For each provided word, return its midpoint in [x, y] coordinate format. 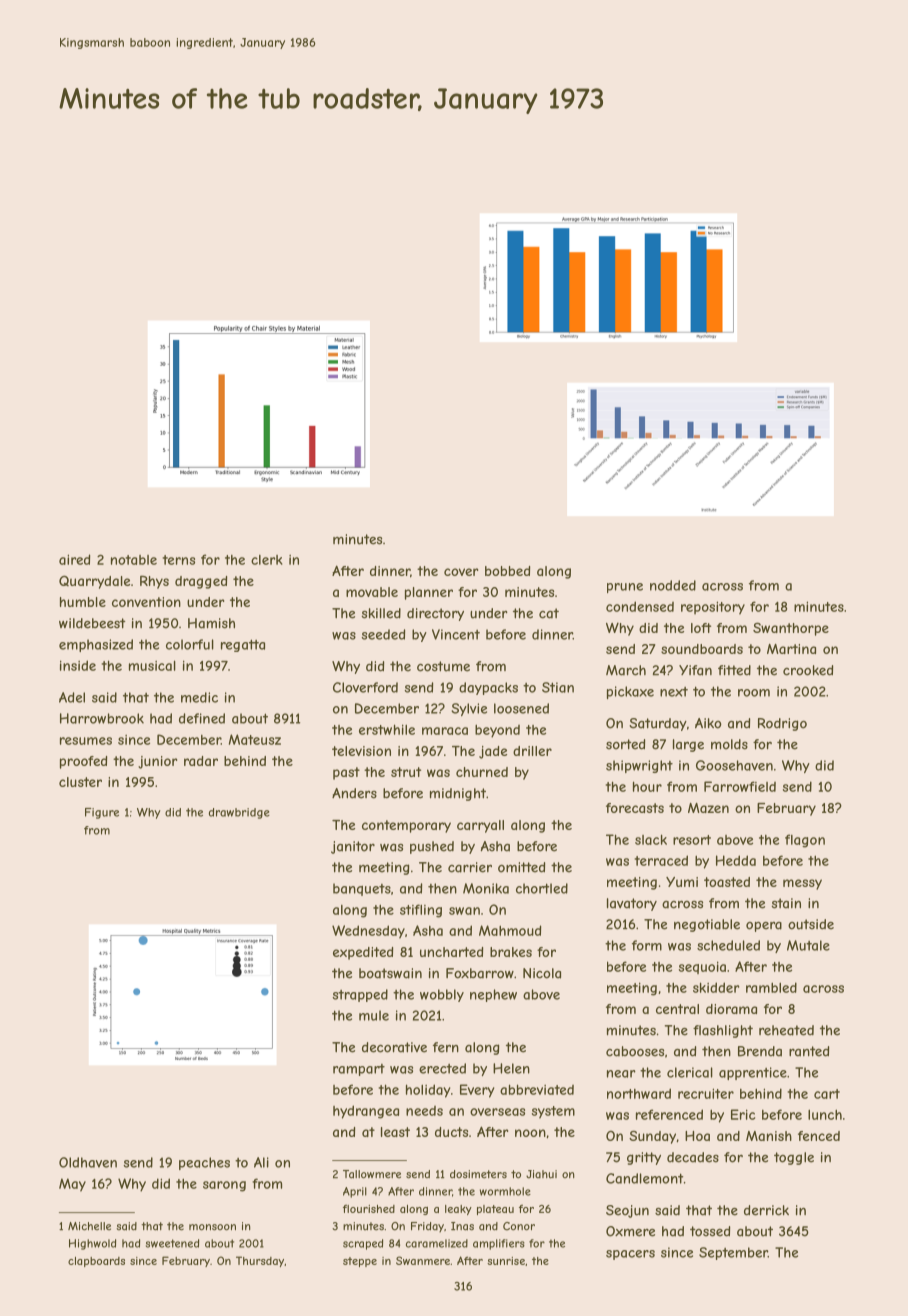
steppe [360, 1262]
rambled [771, 987]
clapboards [96, 1262]
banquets [362, 889]
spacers [630, 1255]
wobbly [442, 995]
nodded [673, 585]
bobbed [507, 571]
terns [178, 560]
